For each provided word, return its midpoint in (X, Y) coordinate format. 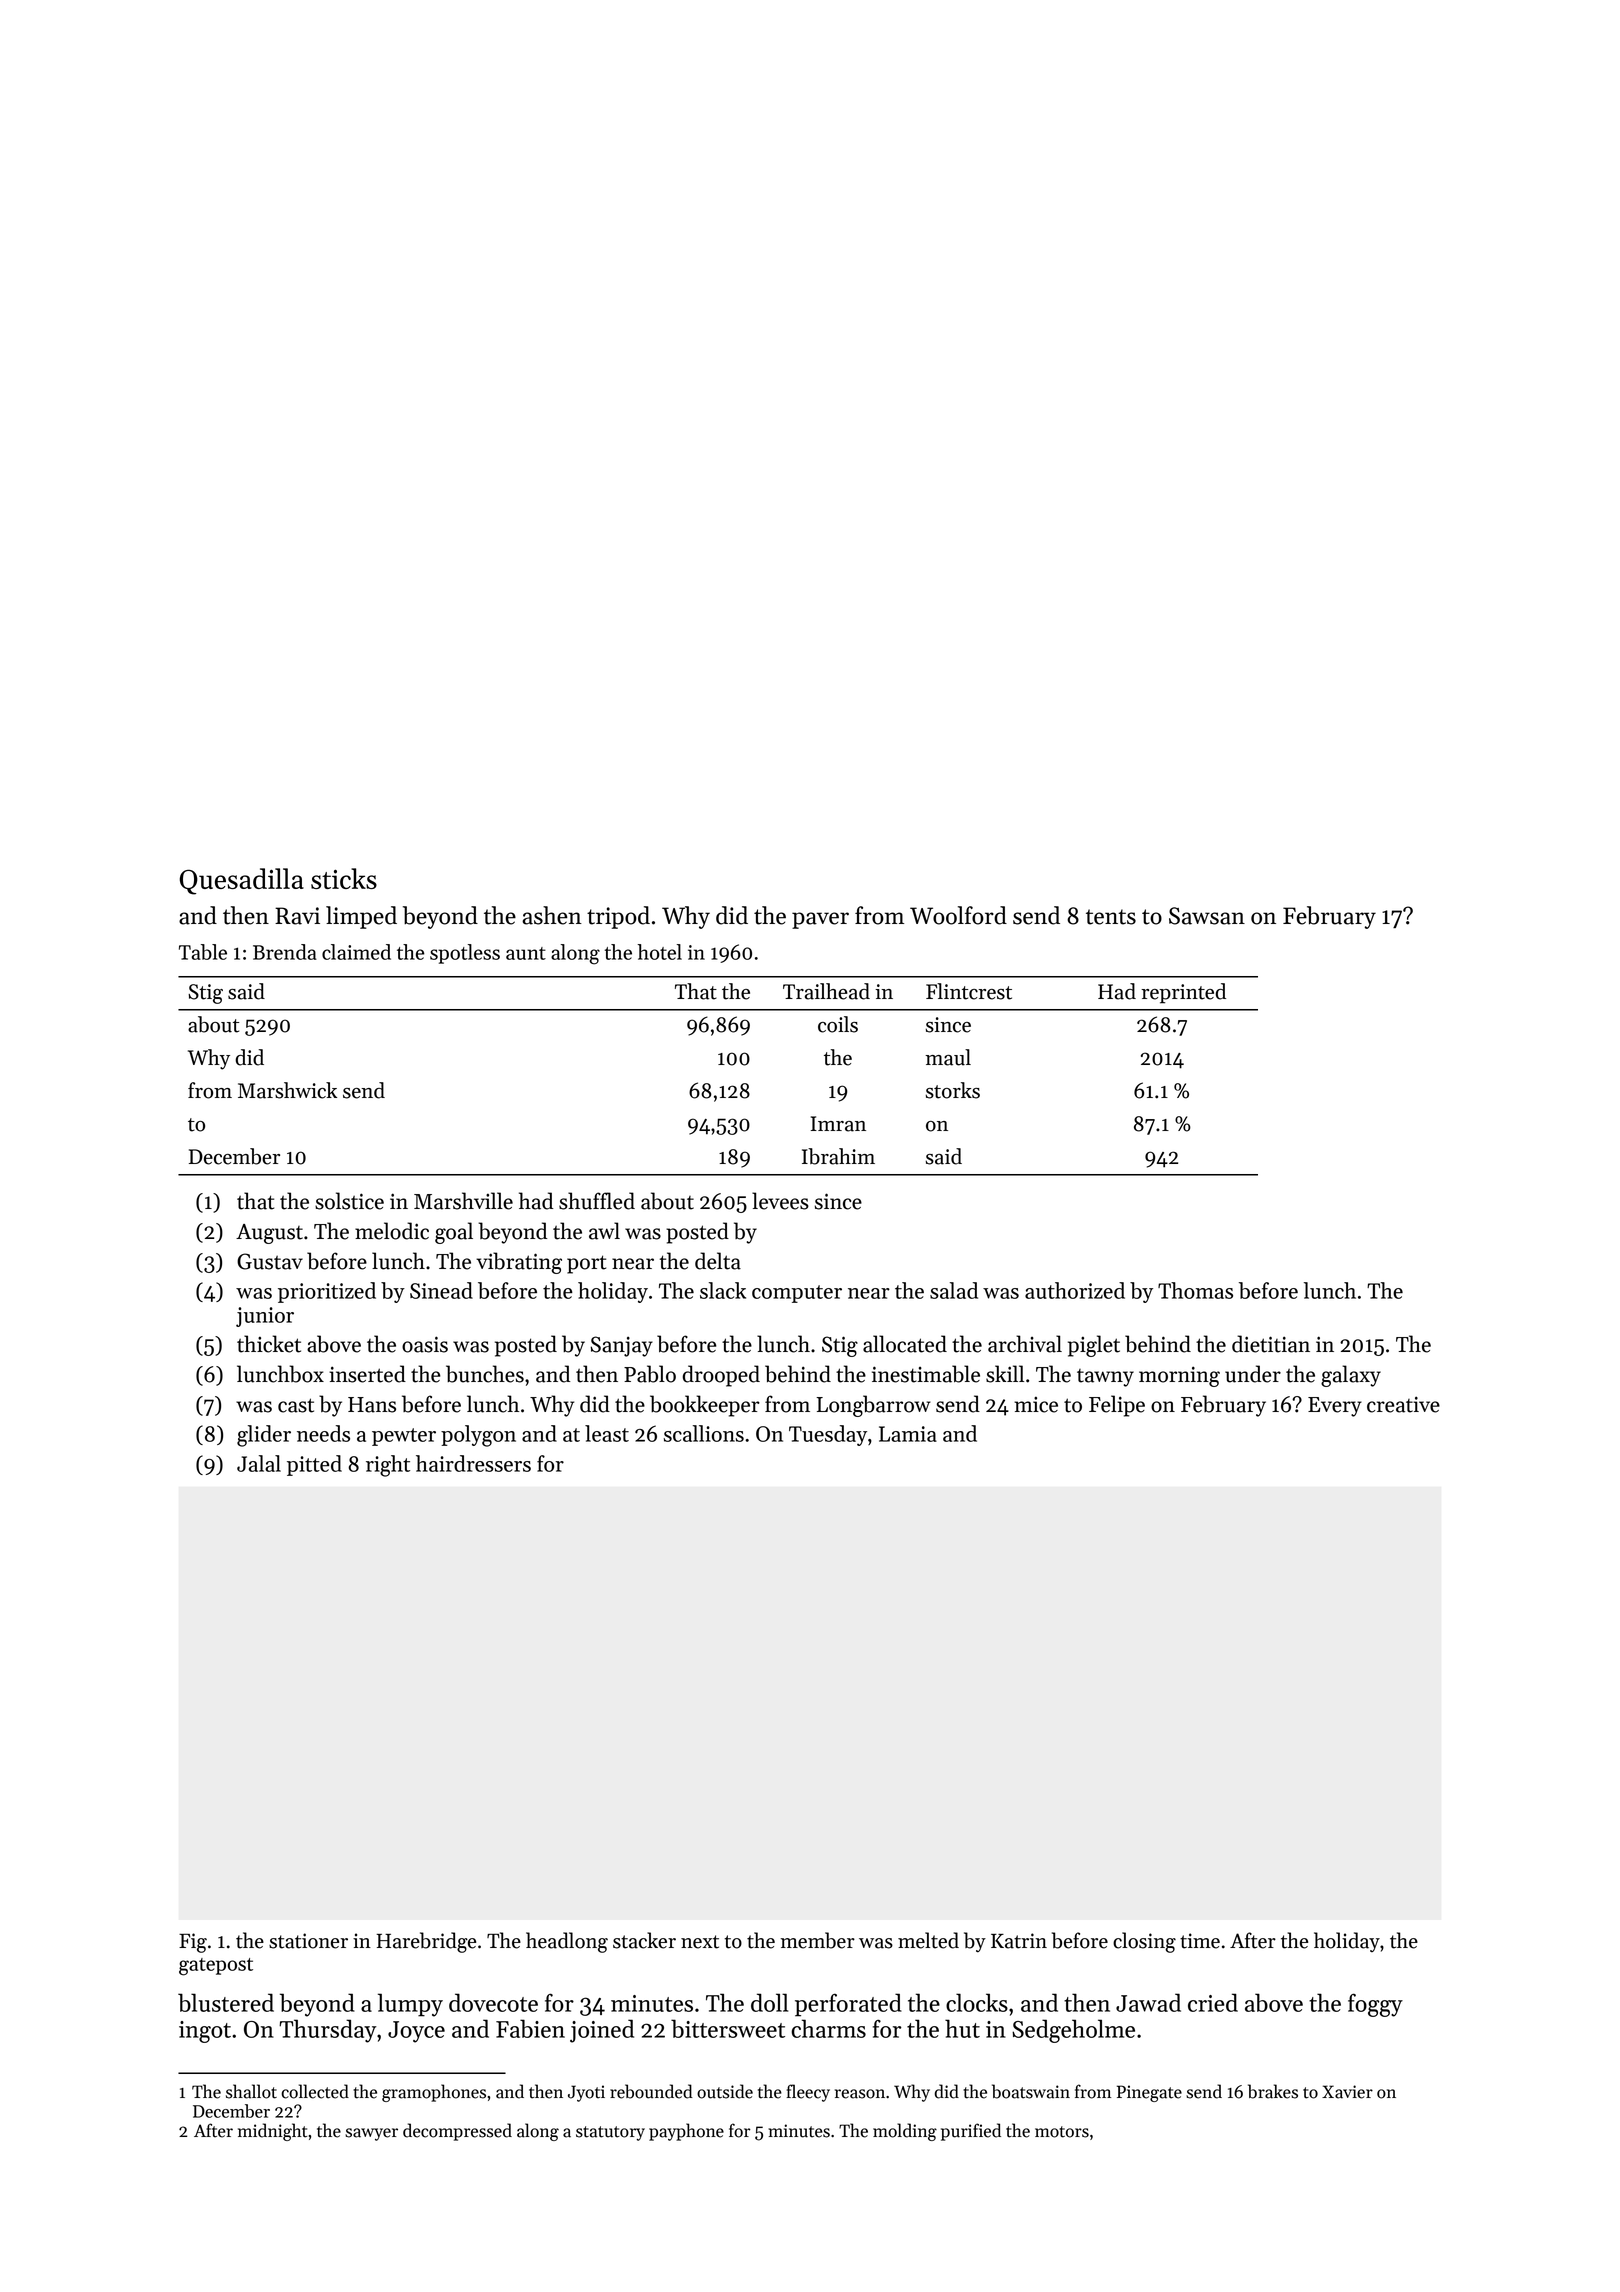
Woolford (958, 915)
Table (203, 952)
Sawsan (1207, 916)
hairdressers (473, 1463)
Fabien (530, 2028)
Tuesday (828, 1435)
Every (1335, 1407)
